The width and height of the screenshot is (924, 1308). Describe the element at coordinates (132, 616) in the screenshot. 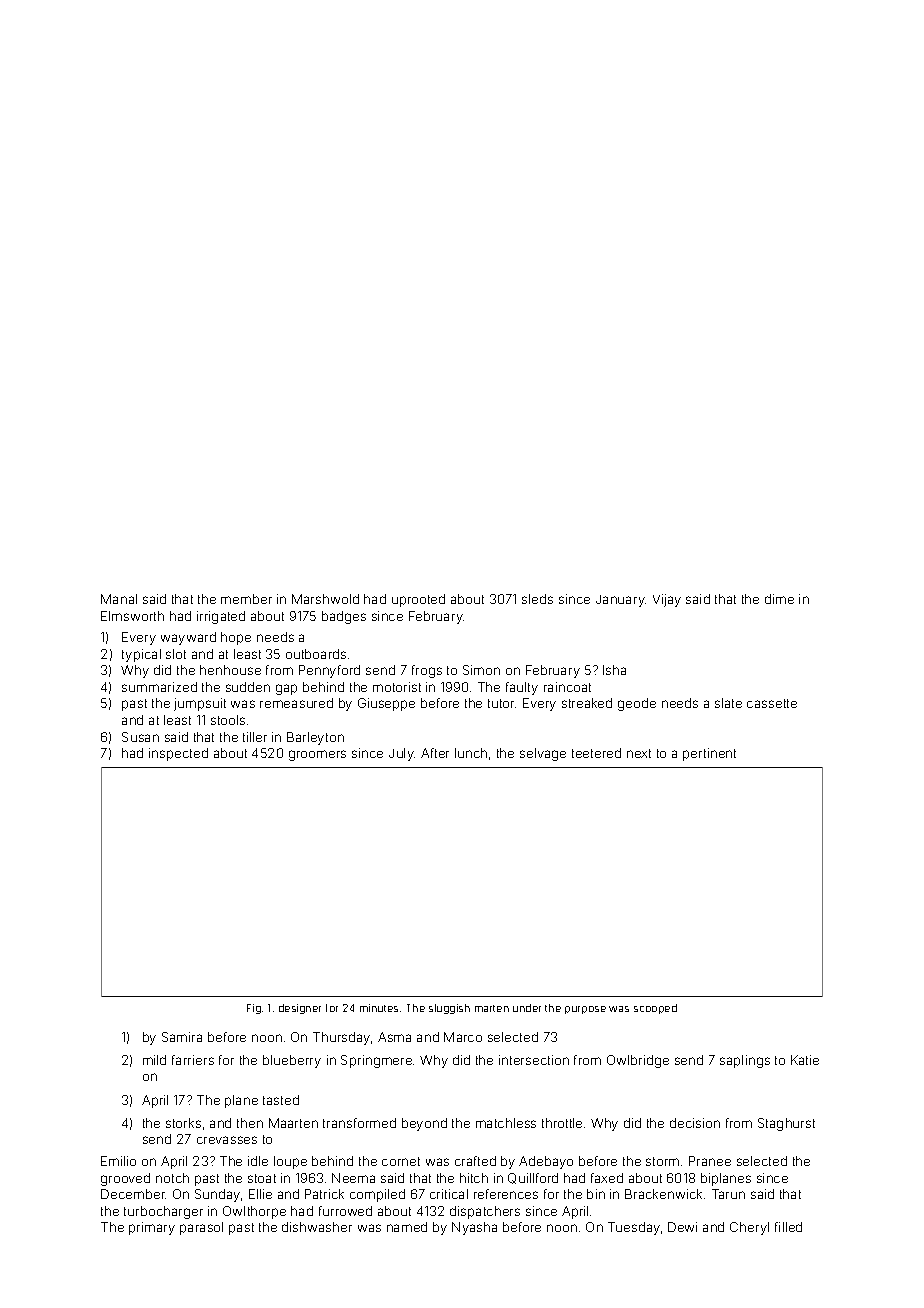

I see `Elmsworth` at that location.
